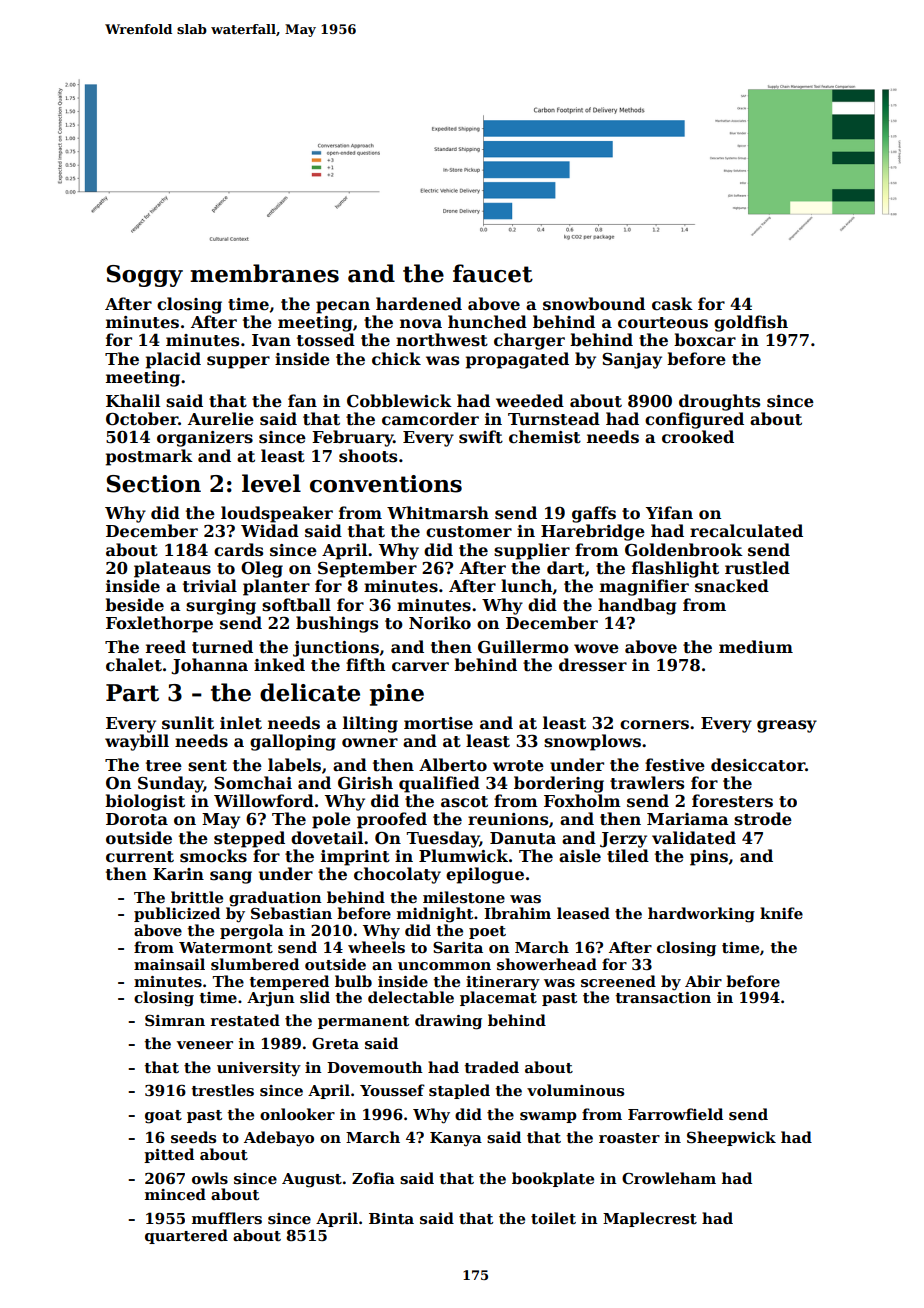 This screenshot has height=1308, width=924. Describe the element at coordinates (650, 1219) in the screenshot. I see `Maplecrest` at that location.
